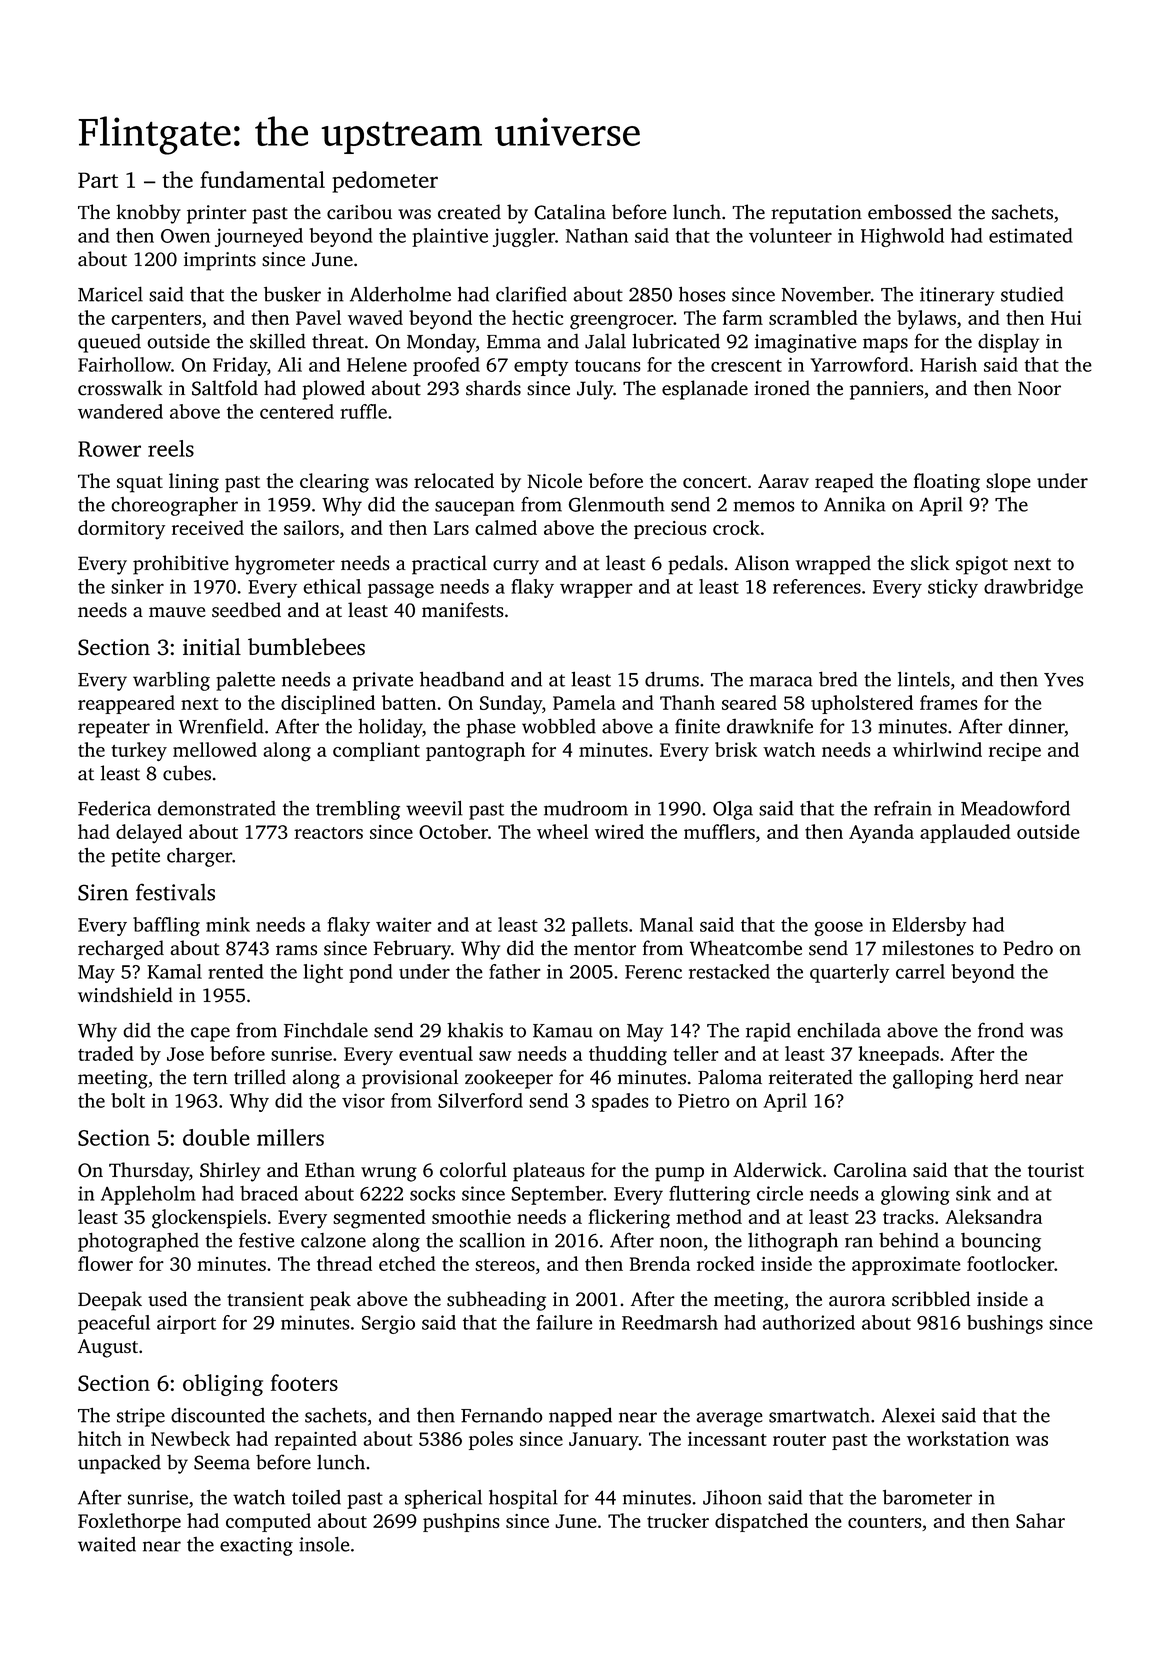 The width and height of the screenshot is (1174, 1660). What do you see at coordinates (358, 810) in the screenshot?
I see `trembling` at bounding box center [358, 810].
